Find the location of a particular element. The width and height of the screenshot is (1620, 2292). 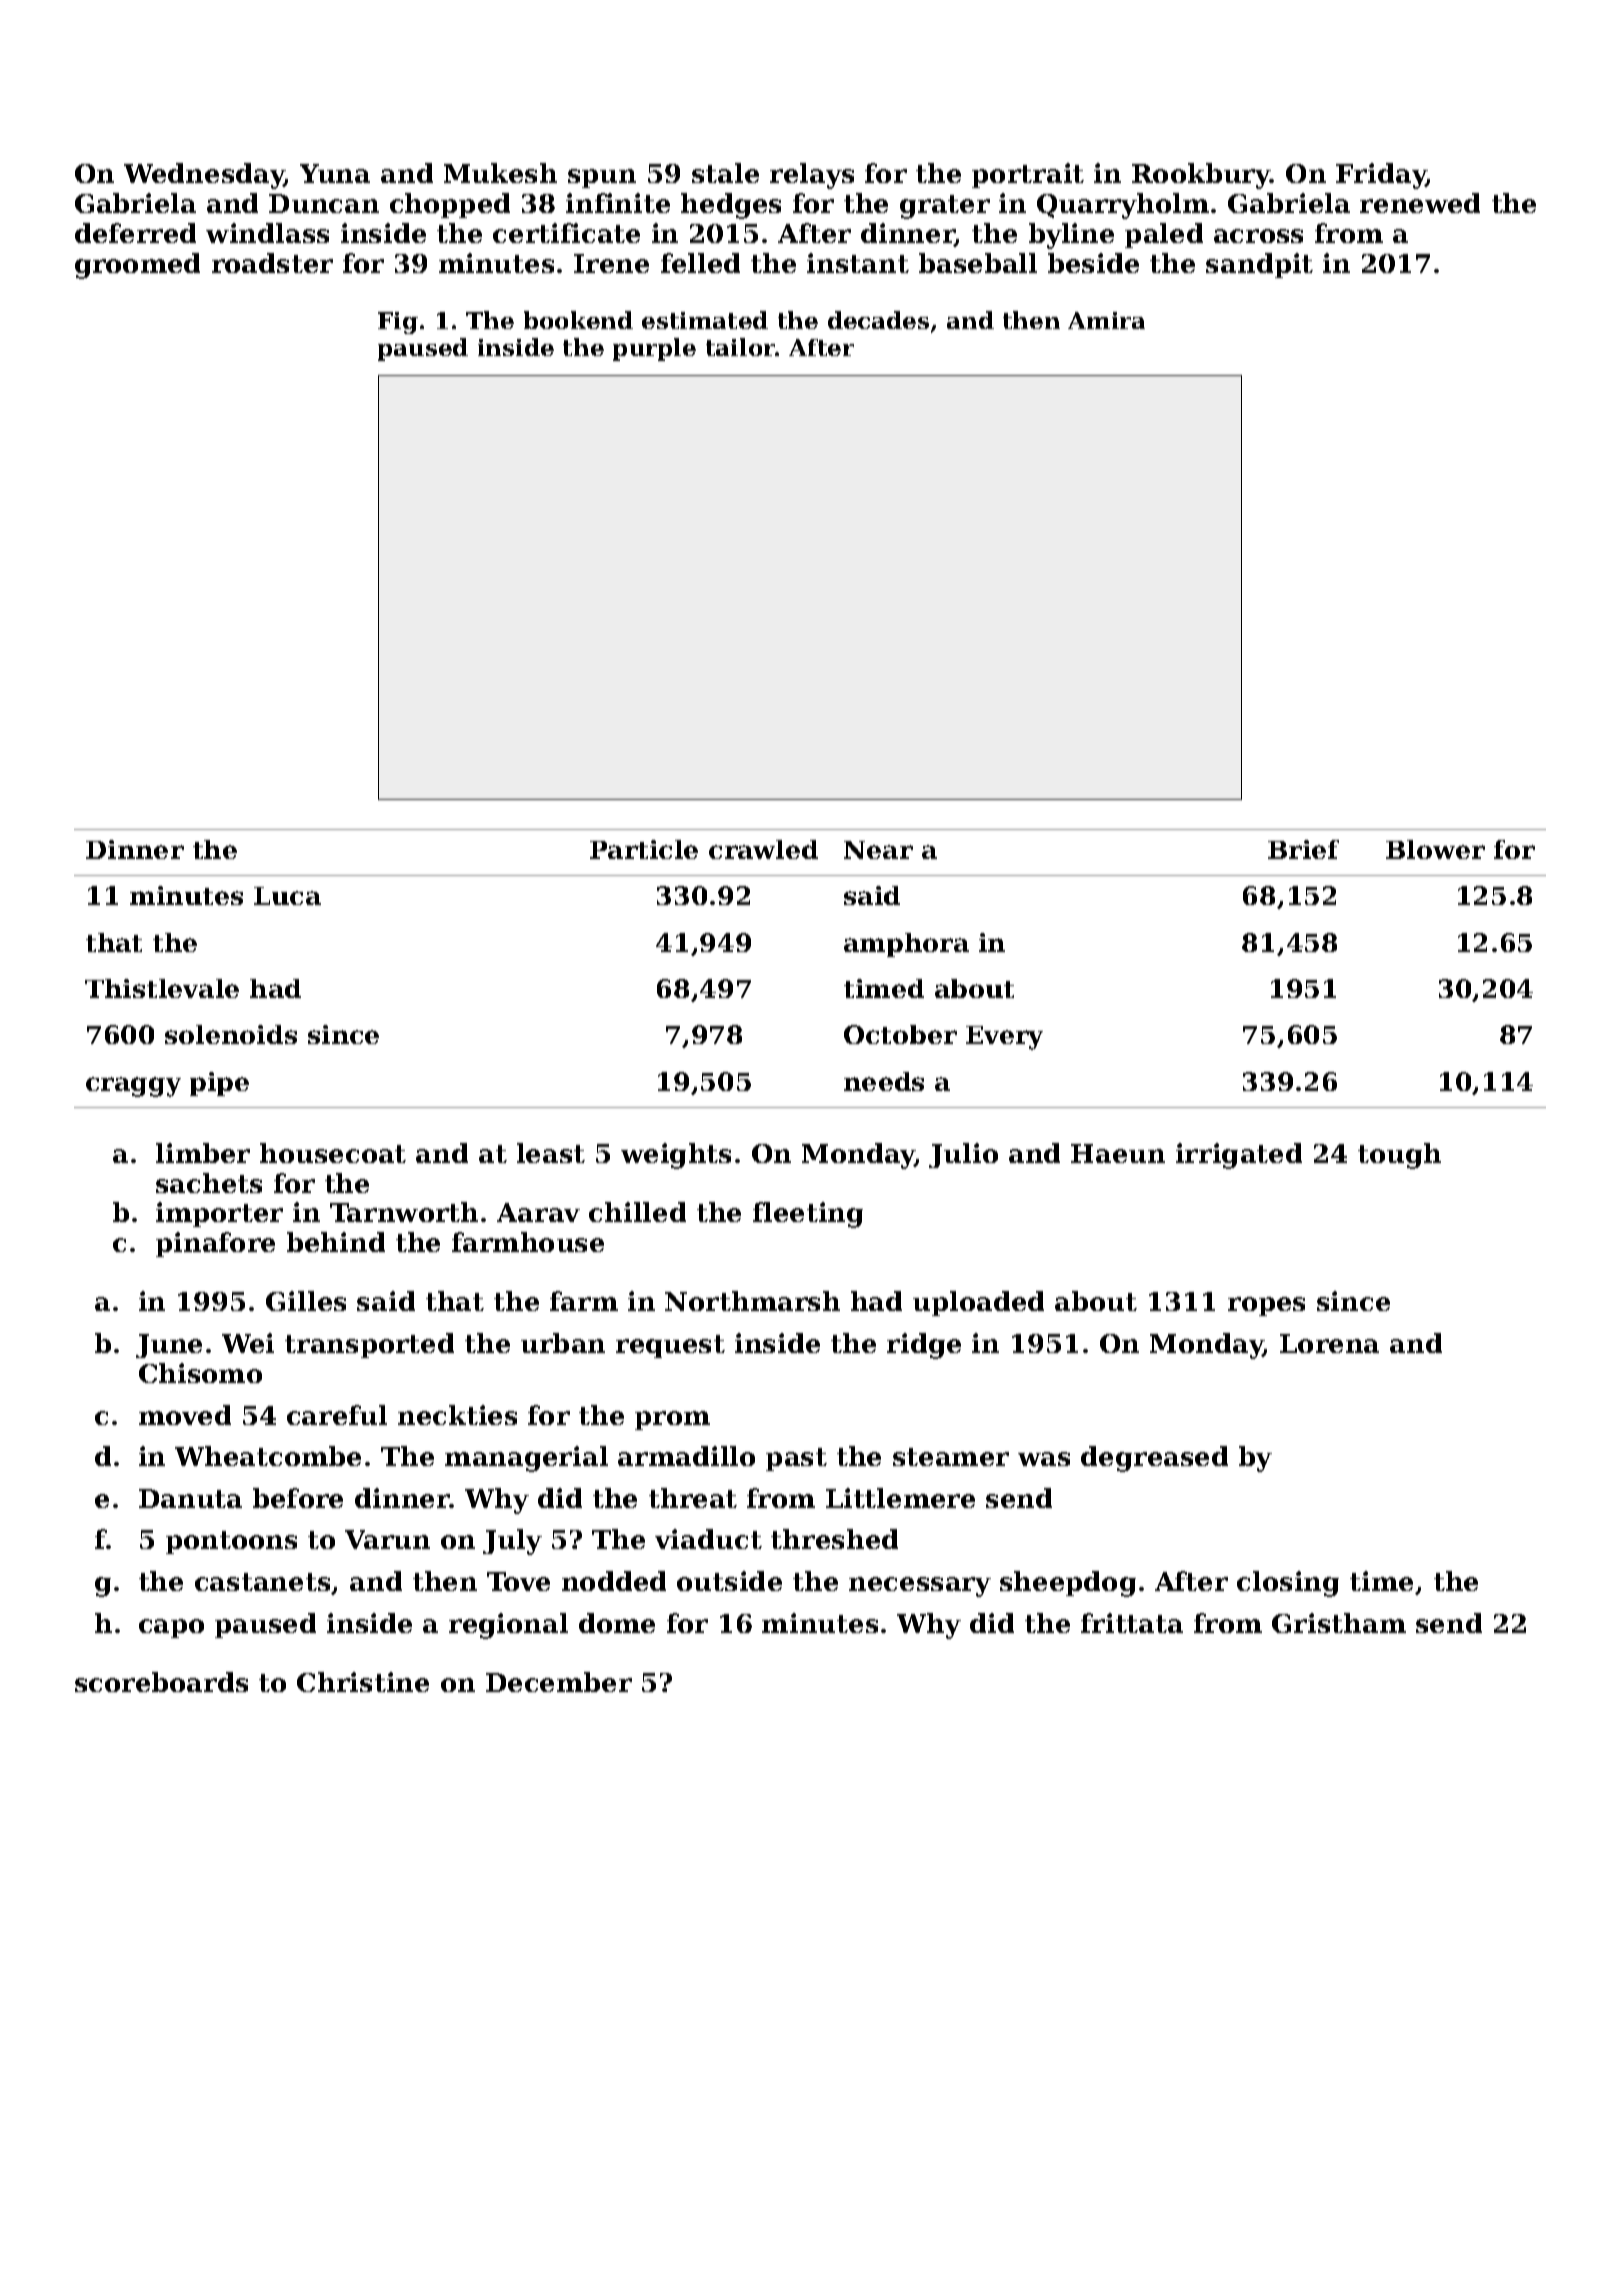

moved is located at coordinates (185, 1415).
